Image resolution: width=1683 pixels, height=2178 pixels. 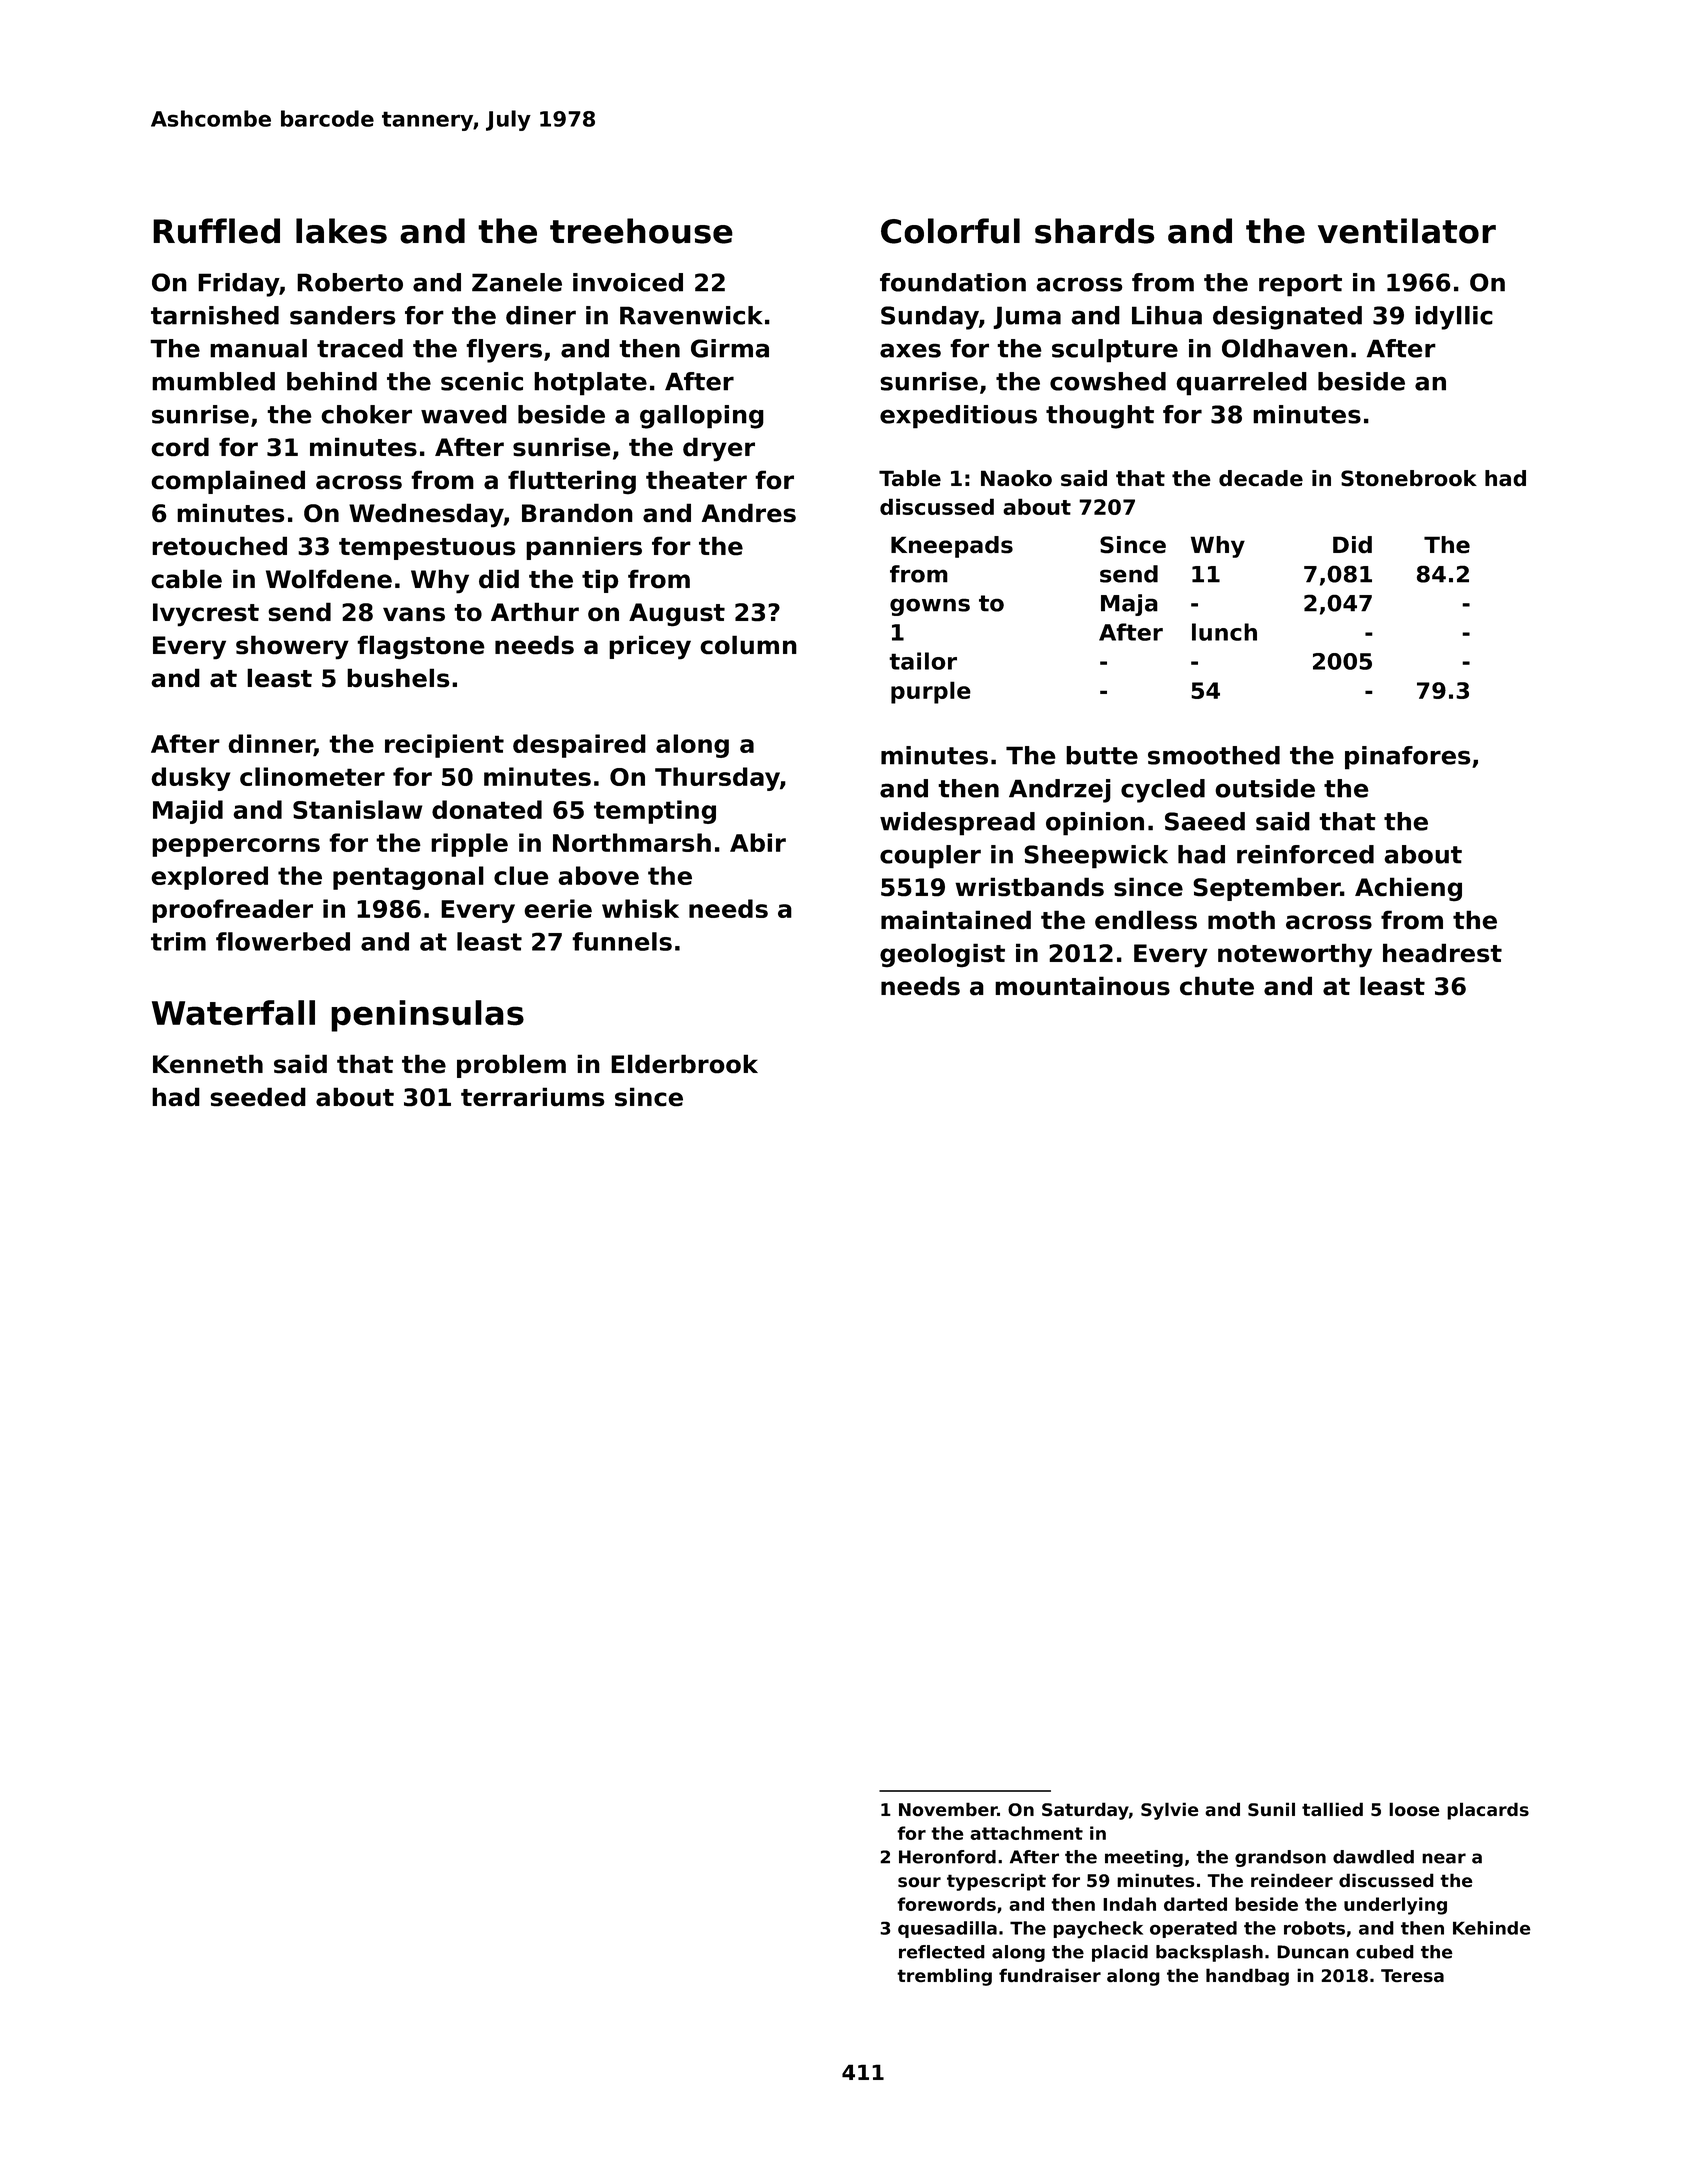 I want to click on peninsulas, so click(x=427, y=1016).
